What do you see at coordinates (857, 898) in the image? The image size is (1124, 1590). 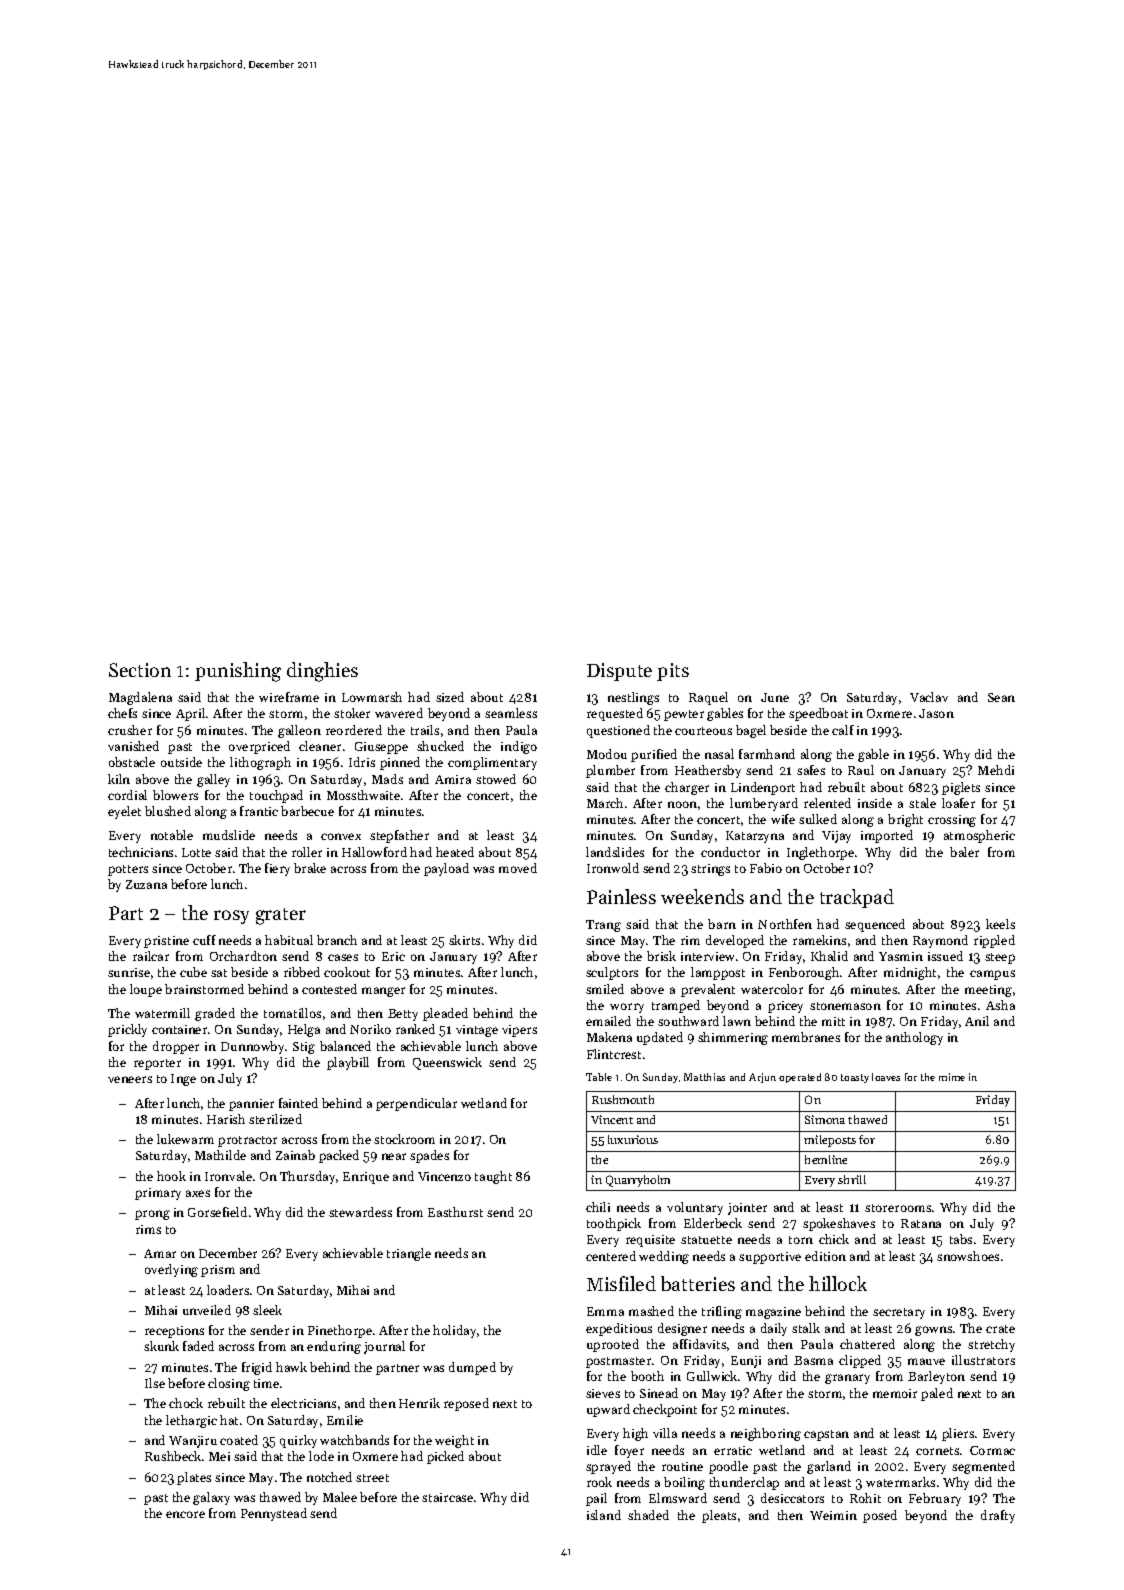 I see `trackpad` at bounding box center [857, 898].
